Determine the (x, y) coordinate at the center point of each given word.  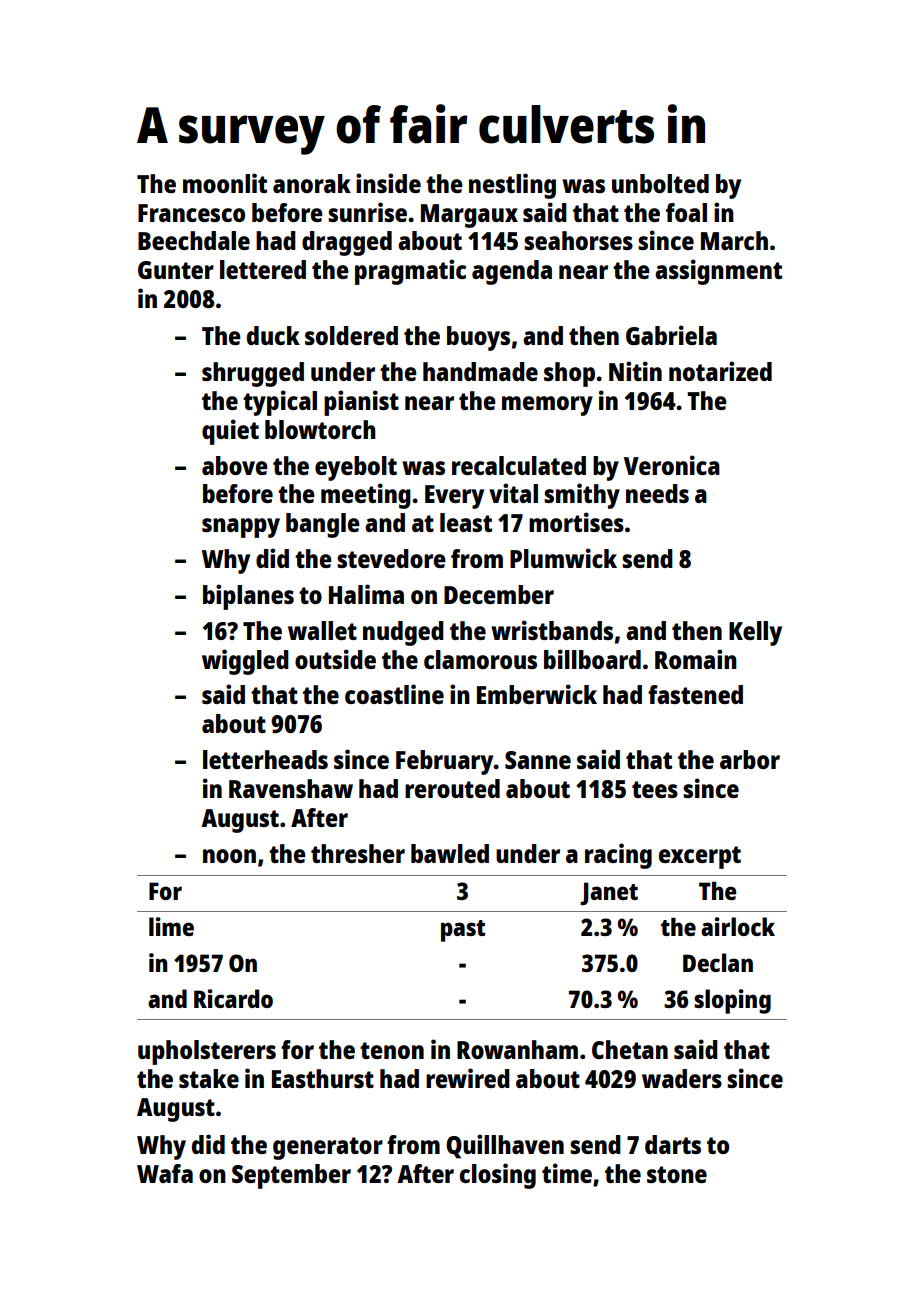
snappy (241, 528)
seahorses (578, 240)
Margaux (469, 216)
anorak (312, 183)
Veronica (672, 465)
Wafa (165, 1173)
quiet (230, 432)
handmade (480, 371)
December (499, 594)
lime (171, 926)
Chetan (630, 1049)
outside (335, 659)
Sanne (538, 760)
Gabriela (671, 335)
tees (655, 789)
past (463, 931)
